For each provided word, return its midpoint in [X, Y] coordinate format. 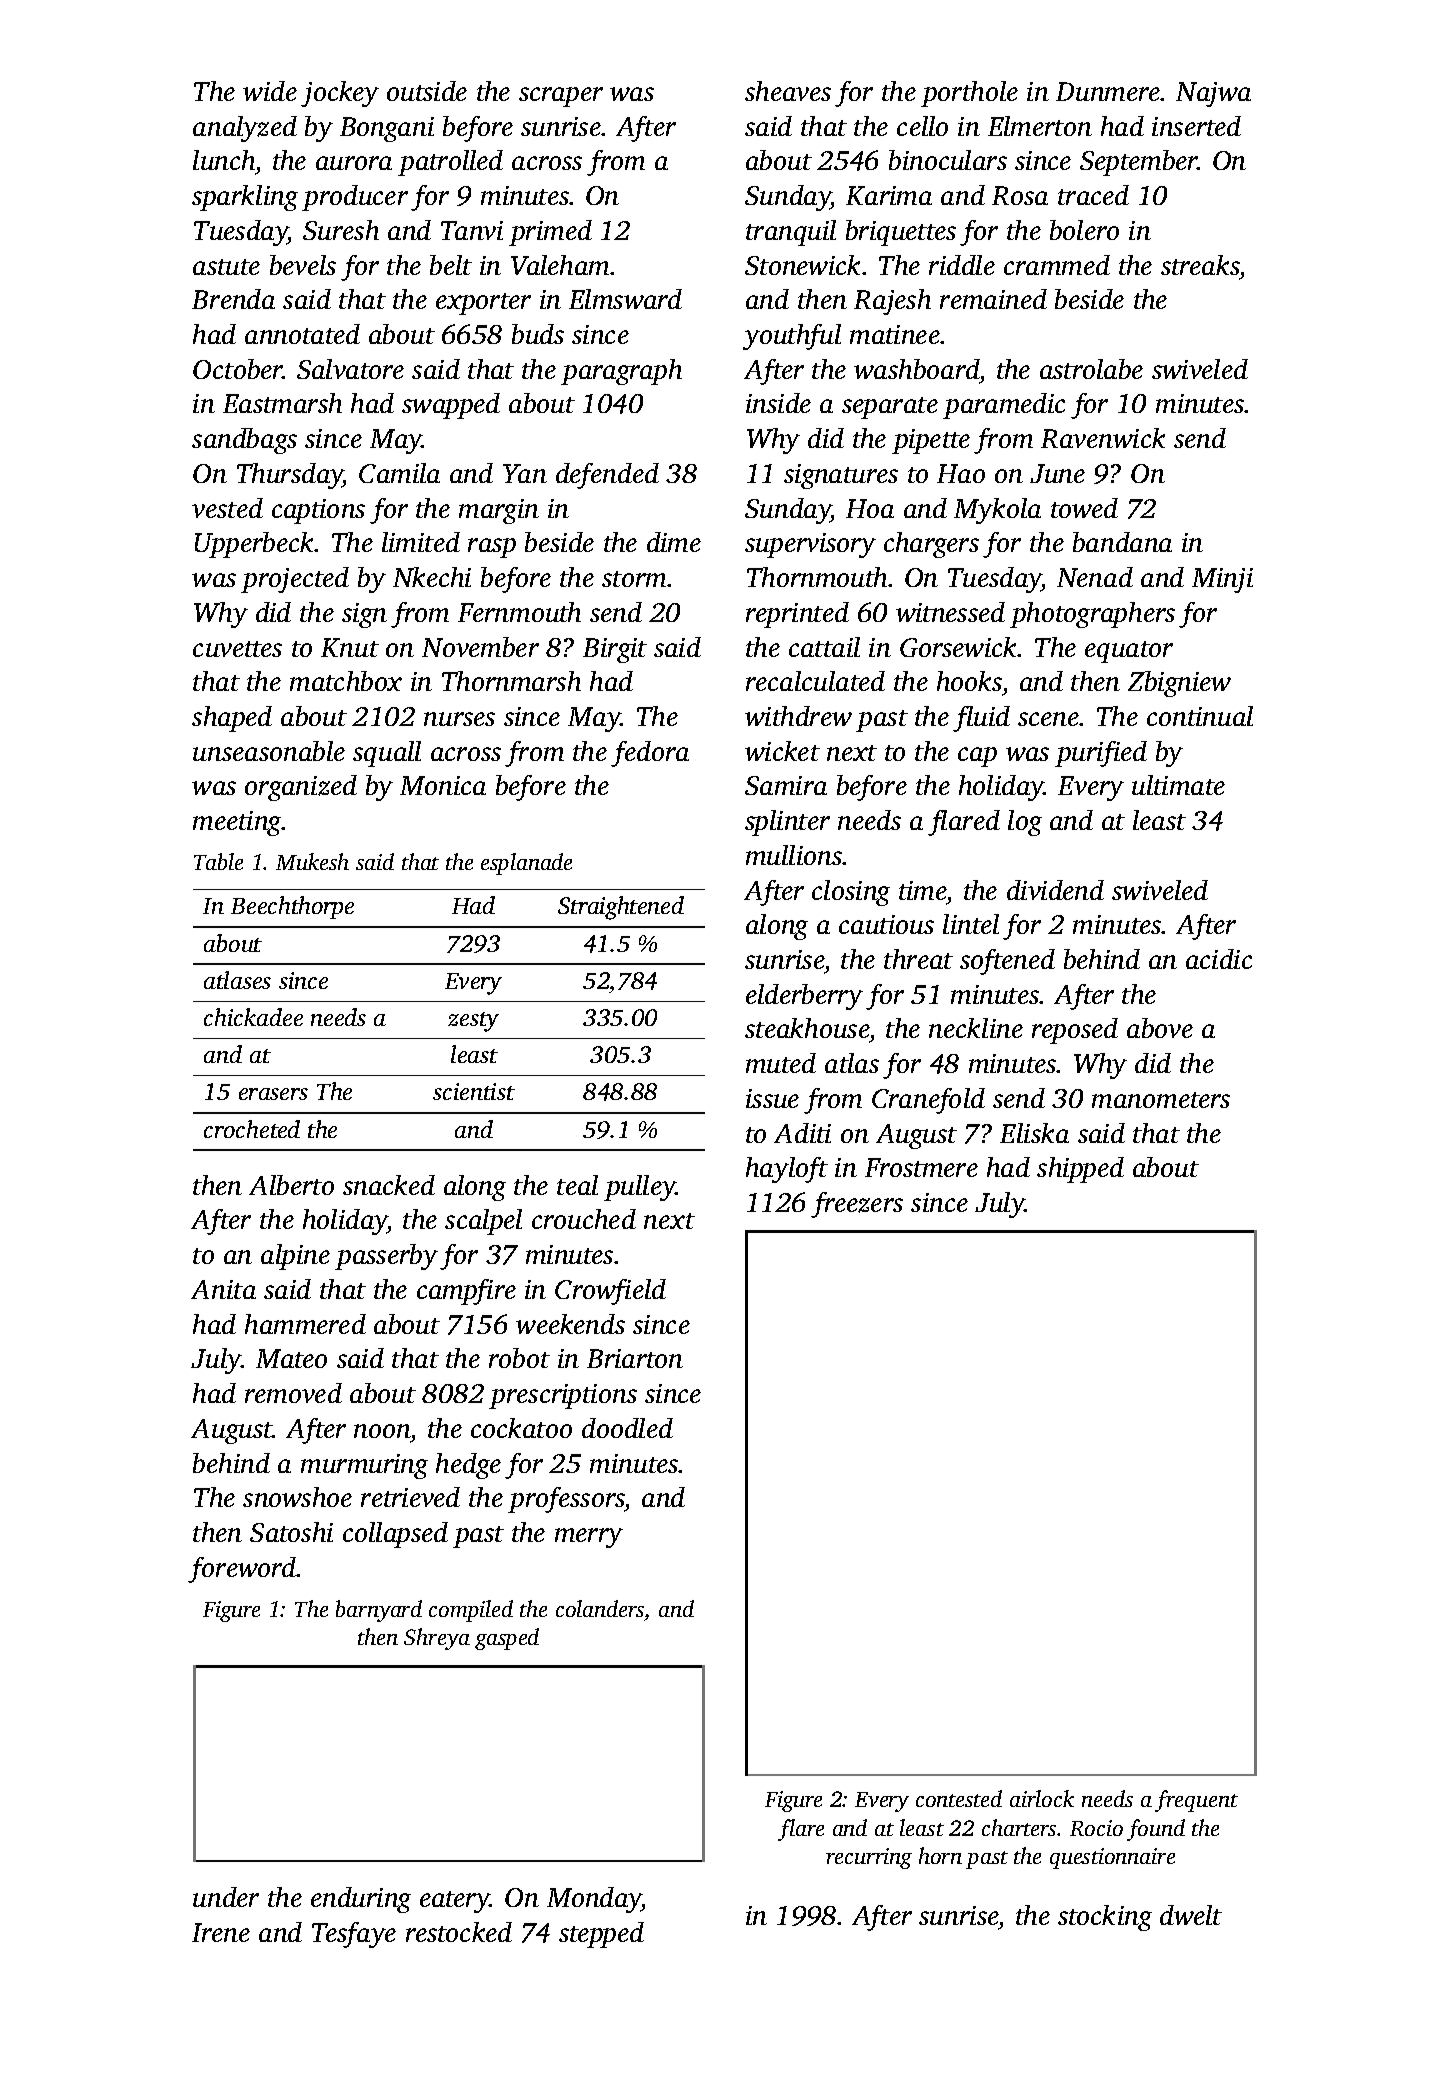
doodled [627, 1428]
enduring [361, 1900]
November [480, 647]
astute [226, 267]
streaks [1200, 265]
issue [772, 1098]
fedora [650, 754]
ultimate [1178, 785]
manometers [1161, 1100]
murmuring [364, 1466]
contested [959, 1798]
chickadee [253, 1017]
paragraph [621, 372]
